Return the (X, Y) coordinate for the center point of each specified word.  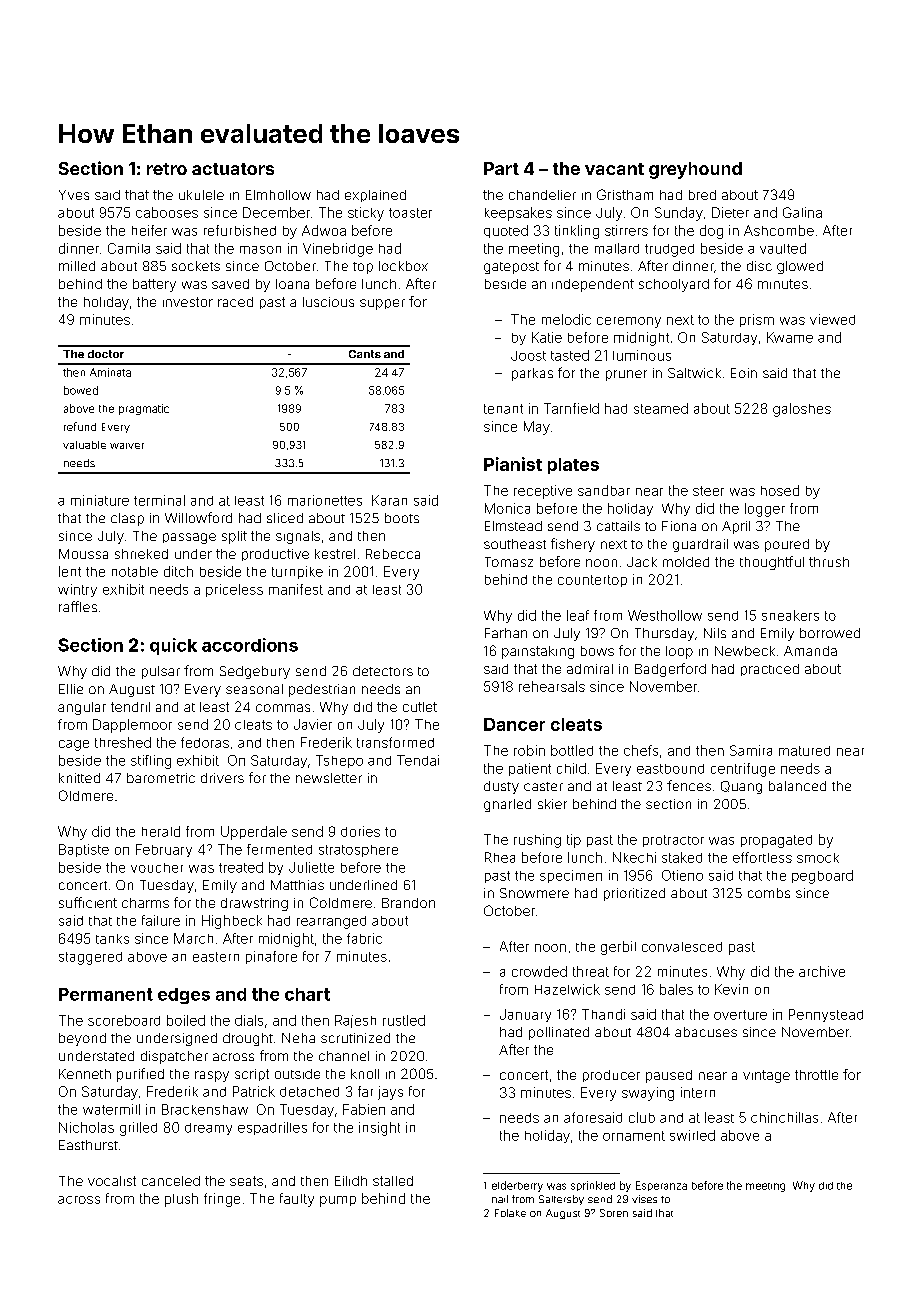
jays (390, 1093)
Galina (802, 212)
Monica (507, 508)
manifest (296, 589)
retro (167, 169)
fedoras (205, 742)
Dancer (514, 724)
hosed (780, 490)
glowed (800, 267)
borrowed (830, 633)
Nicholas (86, 1127)
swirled (692, 1135)
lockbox (403, 266)
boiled (186, 1020)
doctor (106, 354)
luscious (328, 302)
